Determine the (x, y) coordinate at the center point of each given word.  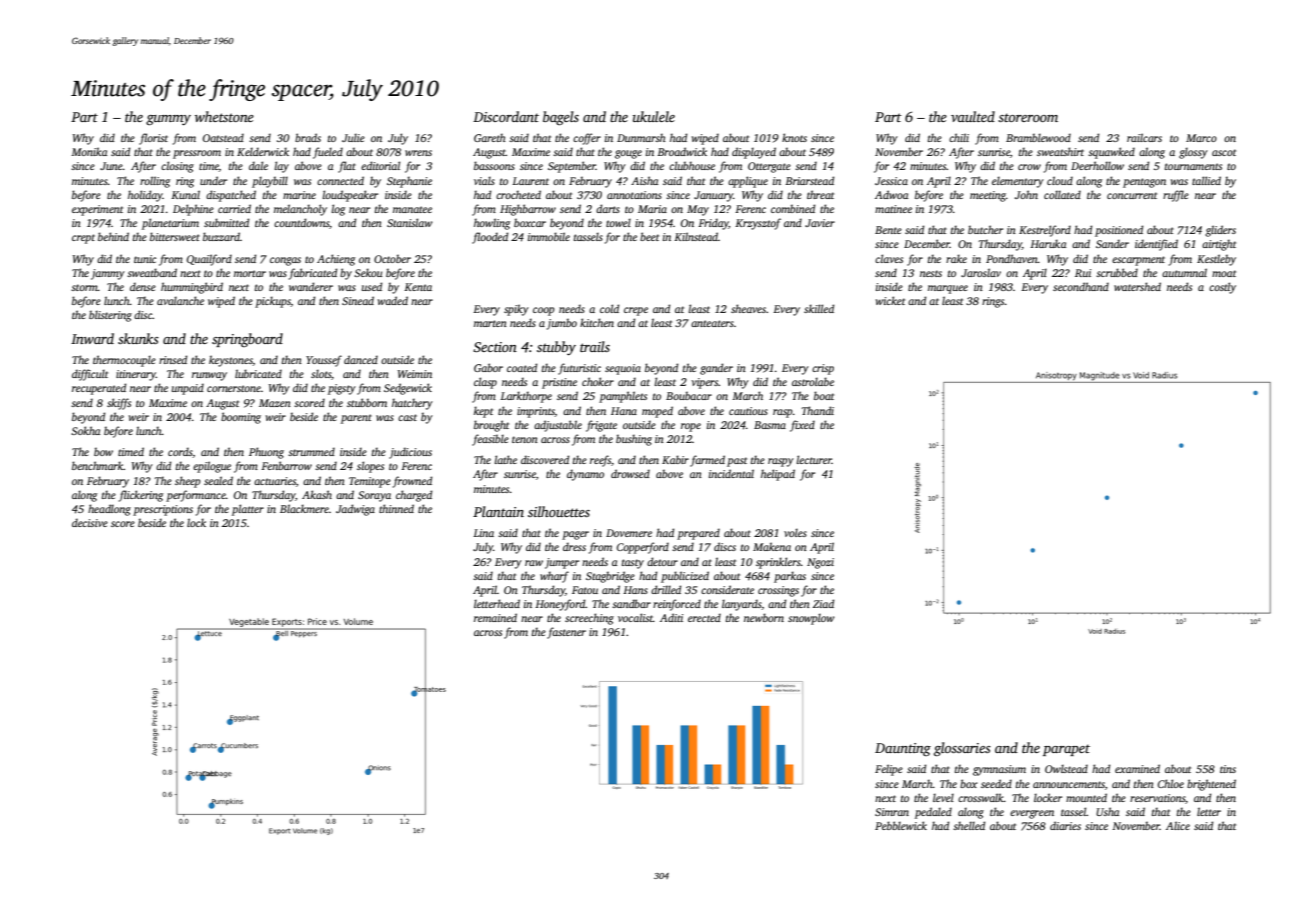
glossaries (962, 749)
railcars (1144, 137)
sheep (188, 482)
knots (794, 137)
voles (795, 533)
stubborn (367, 402)
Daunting (903, 749)
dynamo (585, 475)
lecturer (814, 459)
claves (889, 258)
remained (495, 617)
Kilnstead (696, 236)
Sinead (358, 300)
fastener (566, 633)
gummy (168, 120)
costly (1222, 288)
